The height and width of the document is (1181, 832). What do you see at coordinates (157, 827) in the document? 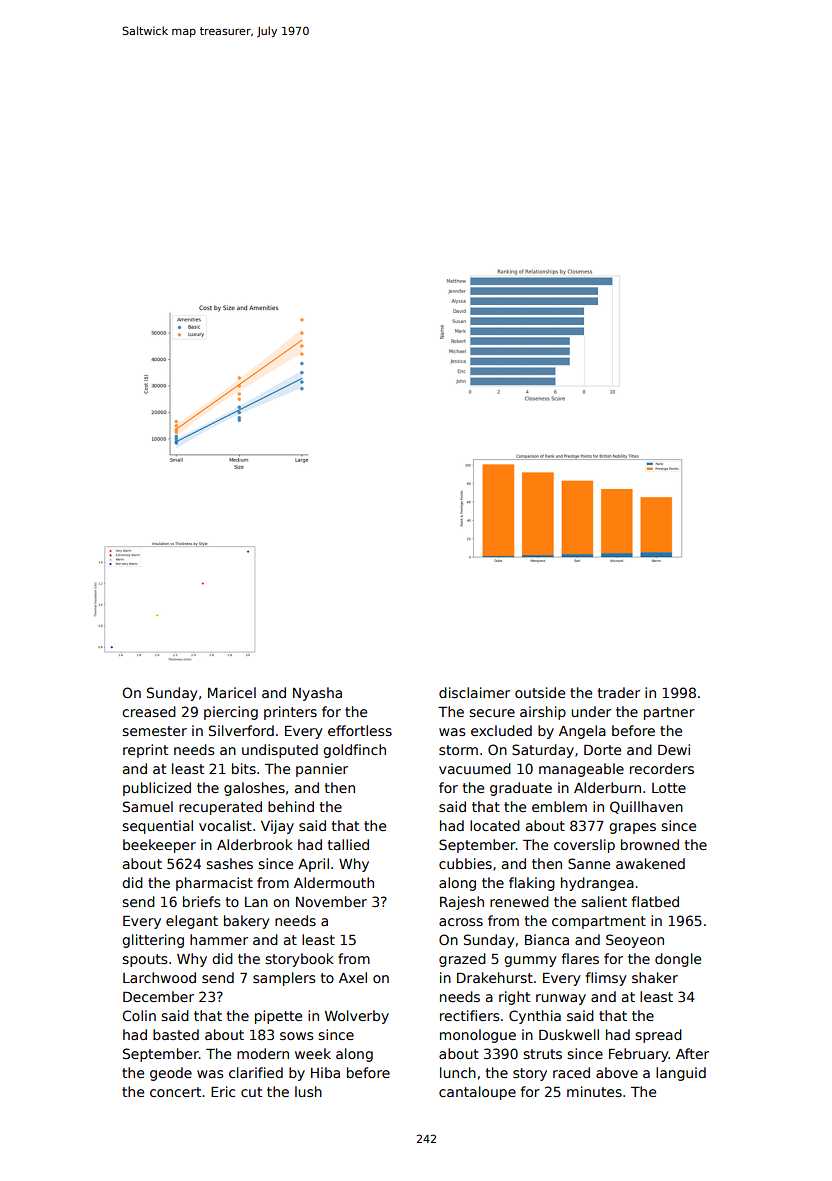
I see `sequential` at bounding box center [157, 827].
